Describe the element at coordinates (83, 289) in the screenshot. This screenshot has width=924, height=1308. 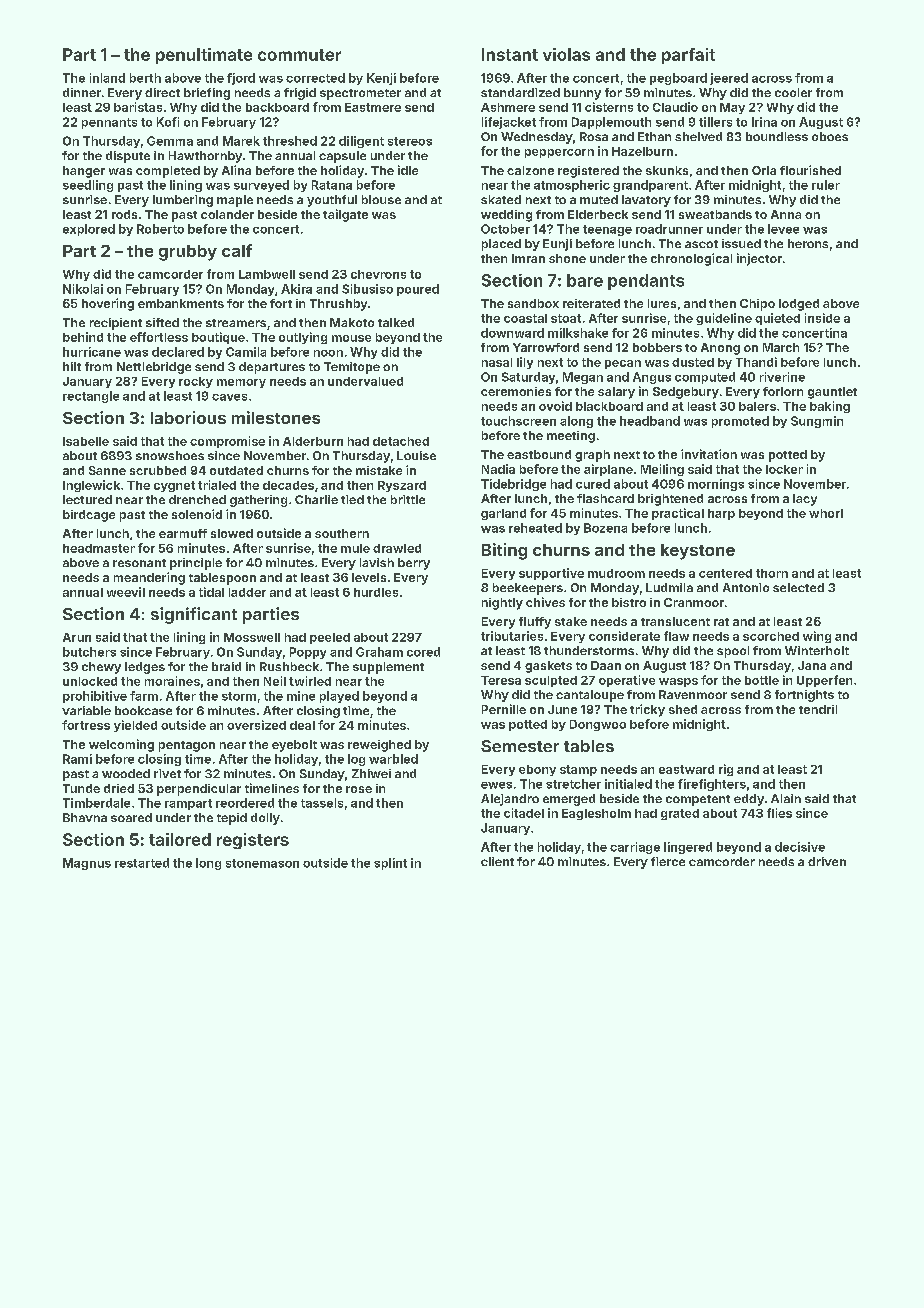
I see `Nikolai` at that location.
